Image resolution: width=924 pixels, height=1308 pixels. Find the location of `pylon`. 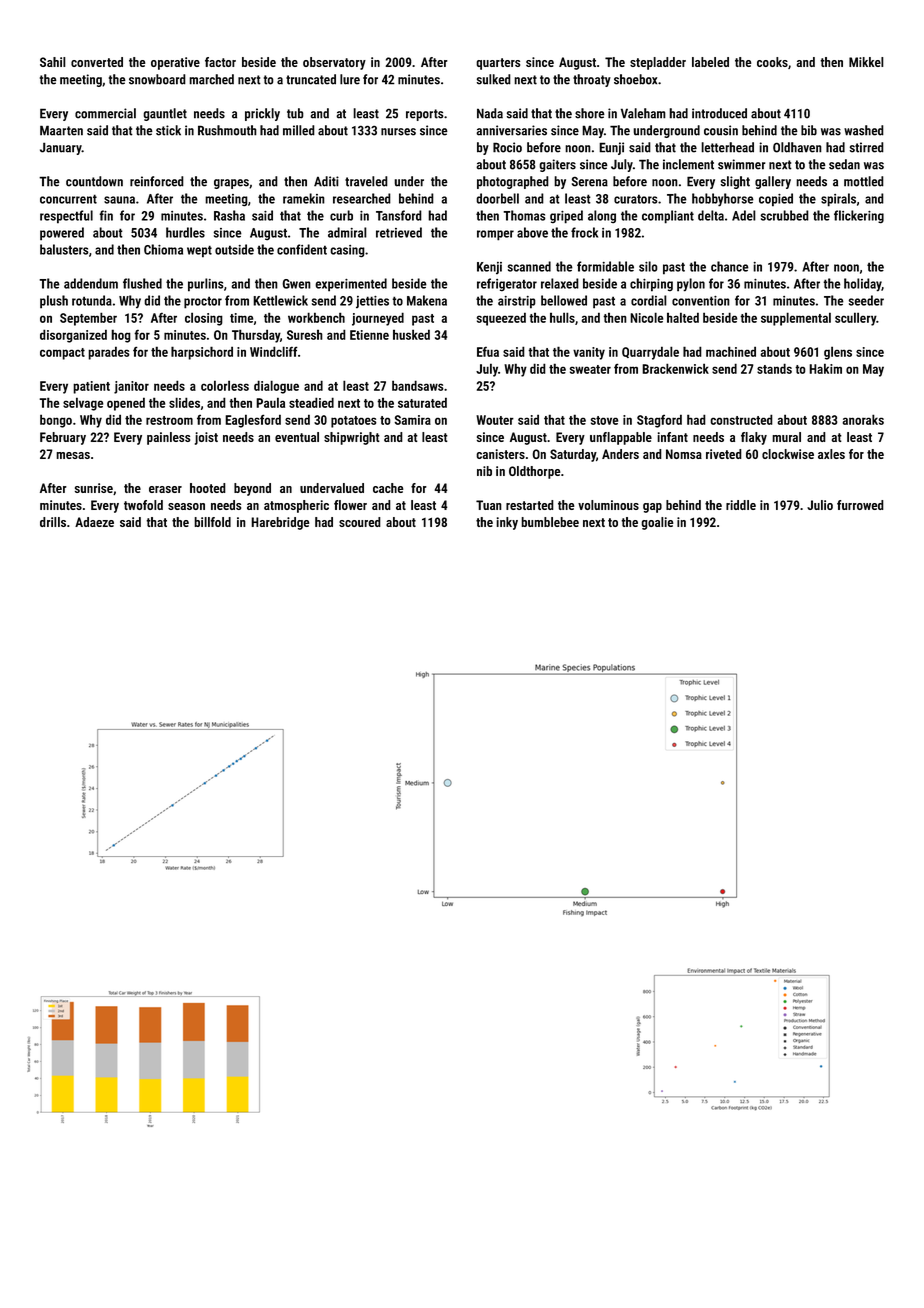

pylon is located at coordinates (691, 285).
